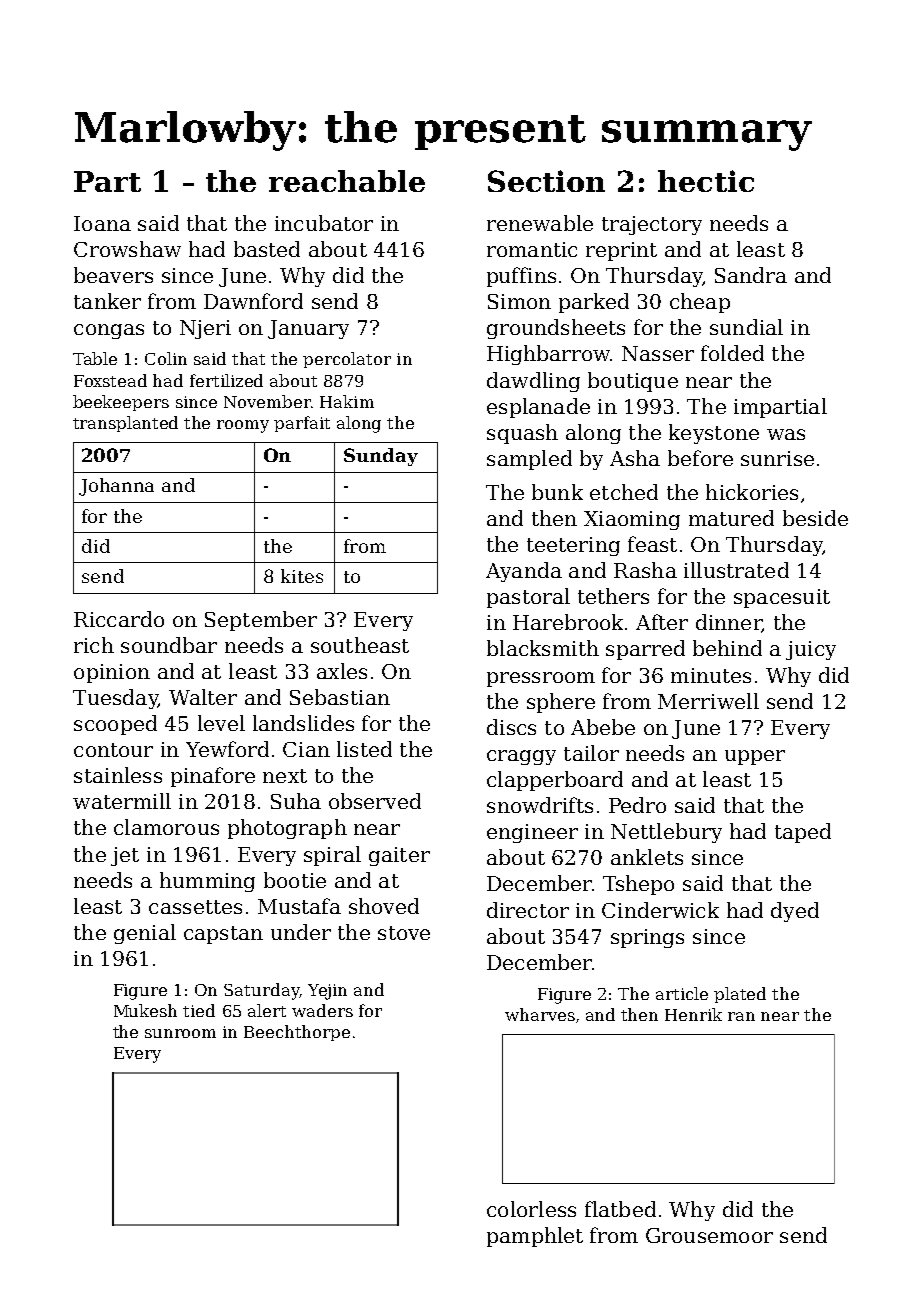 The image size is (924, 1314). Describe the element at coordinates (102, 223) in the page. I see `Ioana` at that location.
